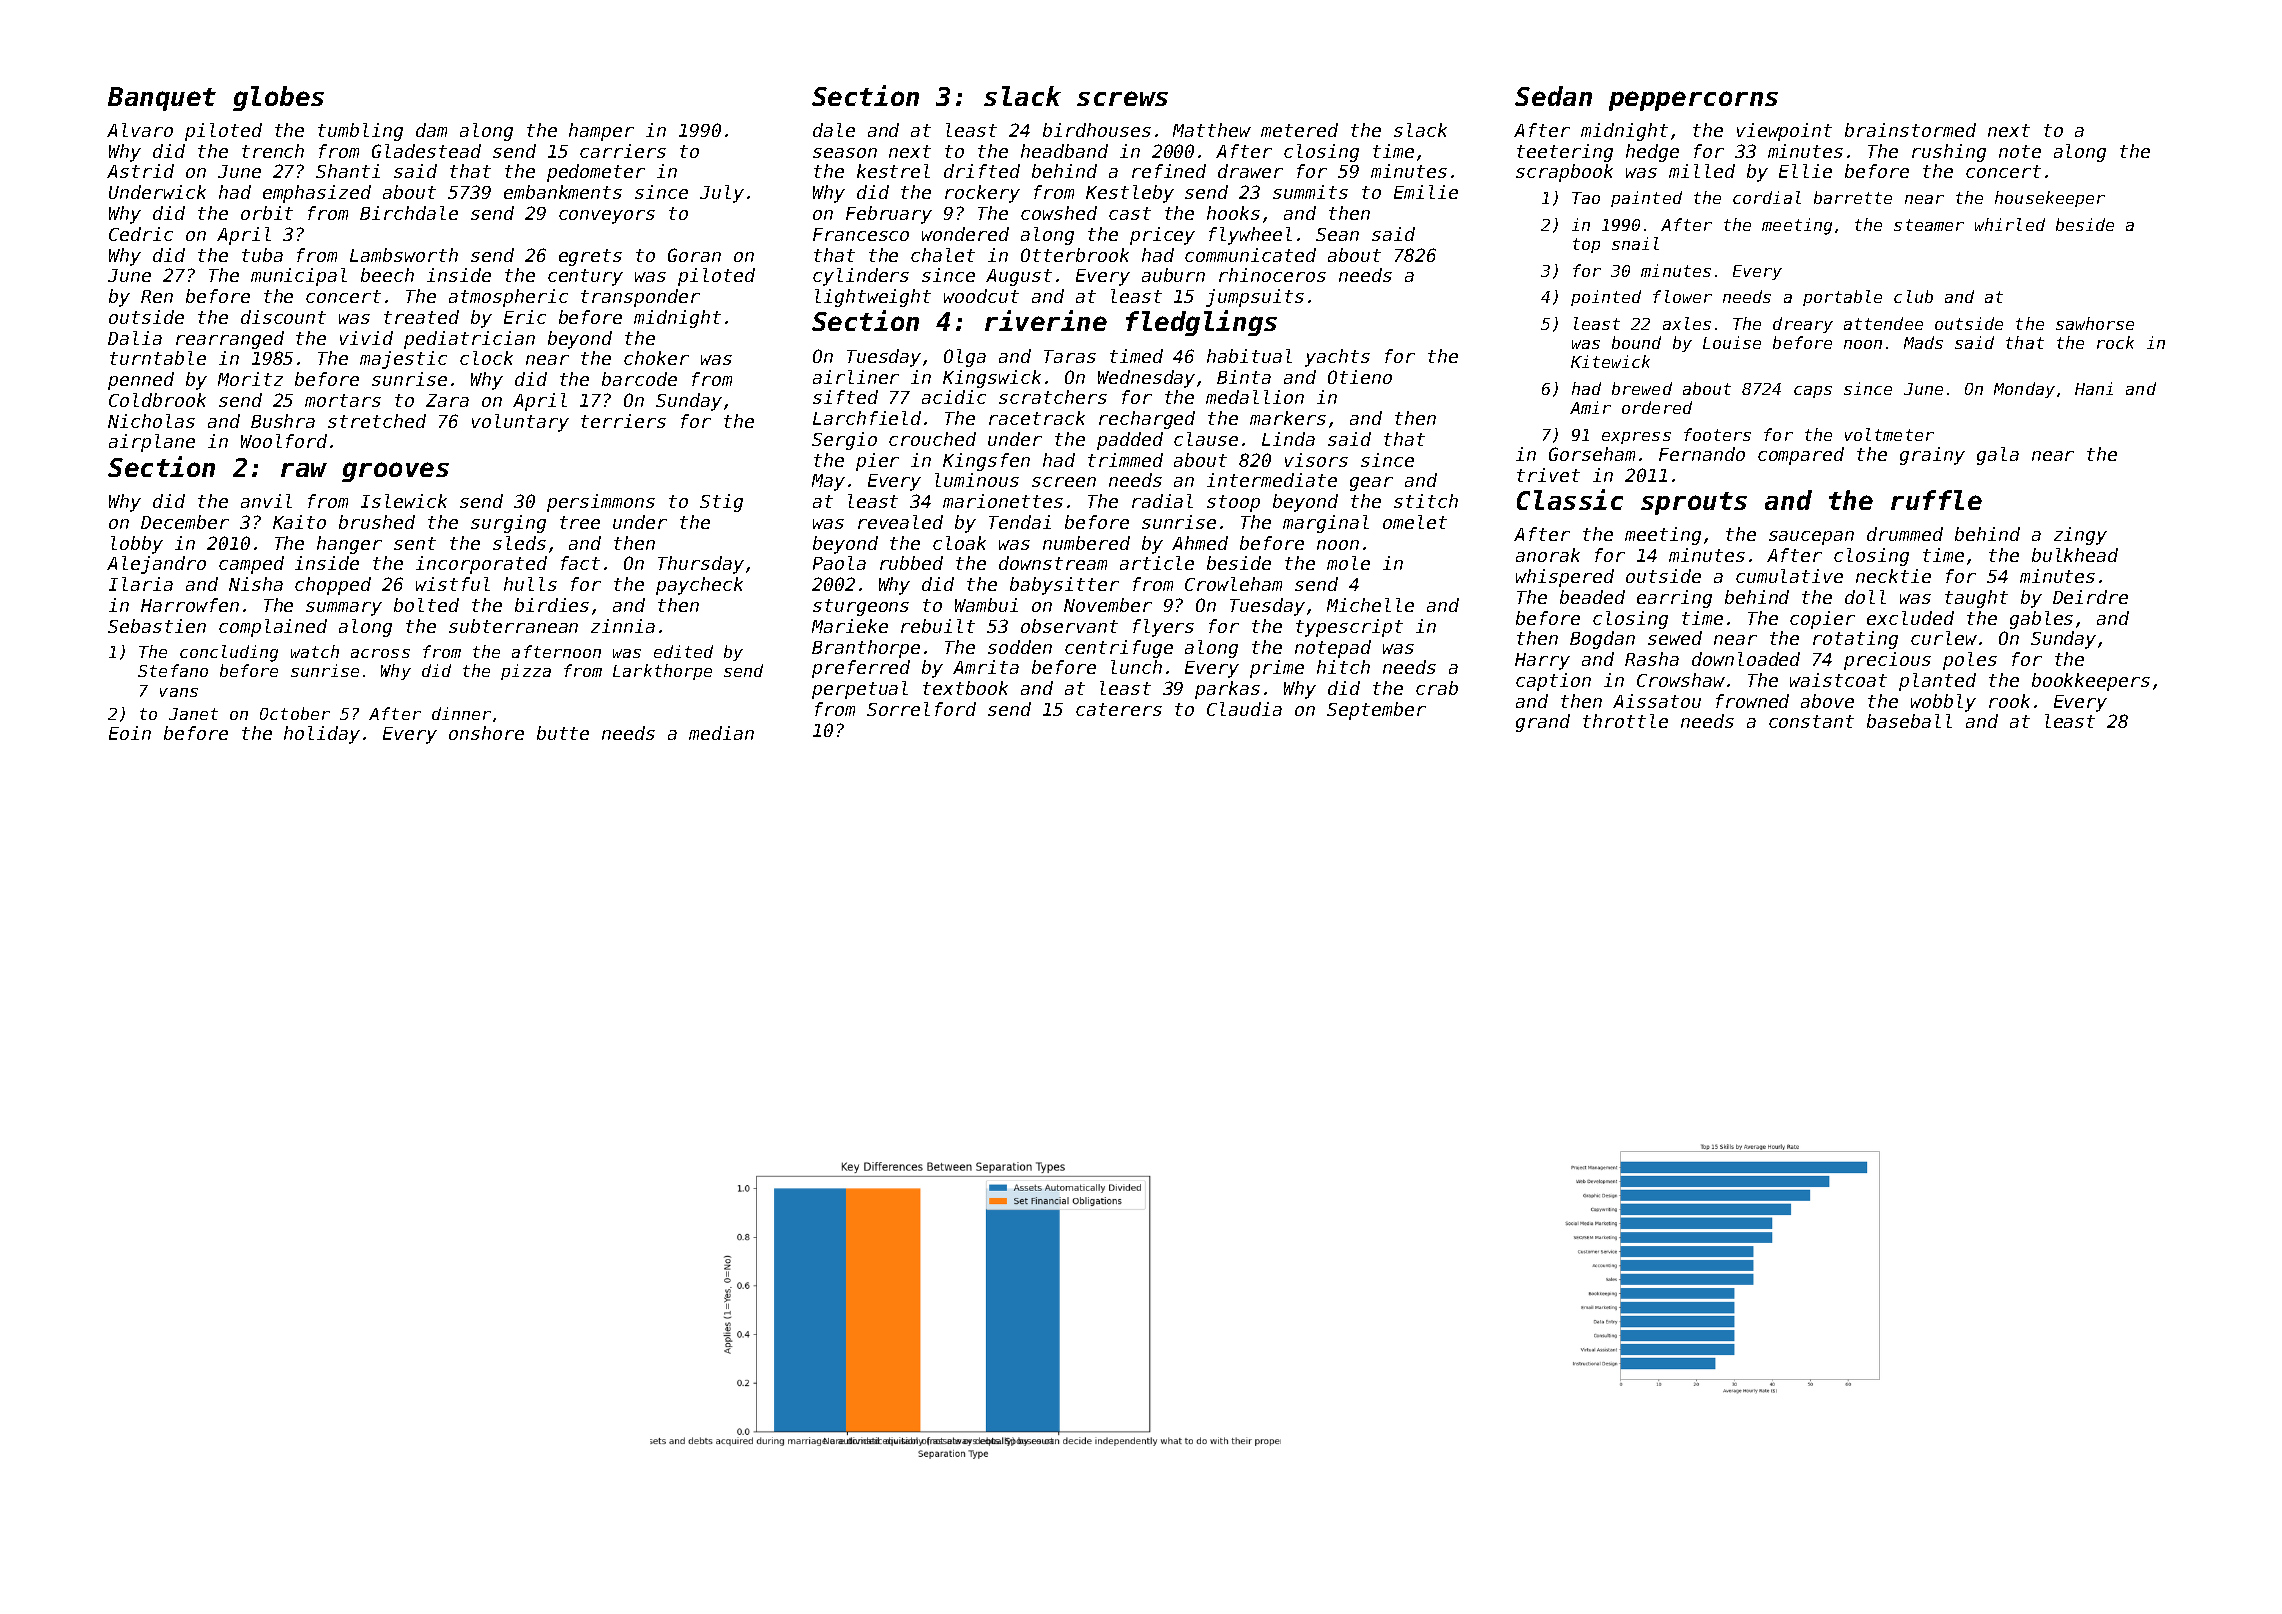  What do you see at coordinates (380, 653) in the document?
I see `across` at bounding box center [380, 653].
